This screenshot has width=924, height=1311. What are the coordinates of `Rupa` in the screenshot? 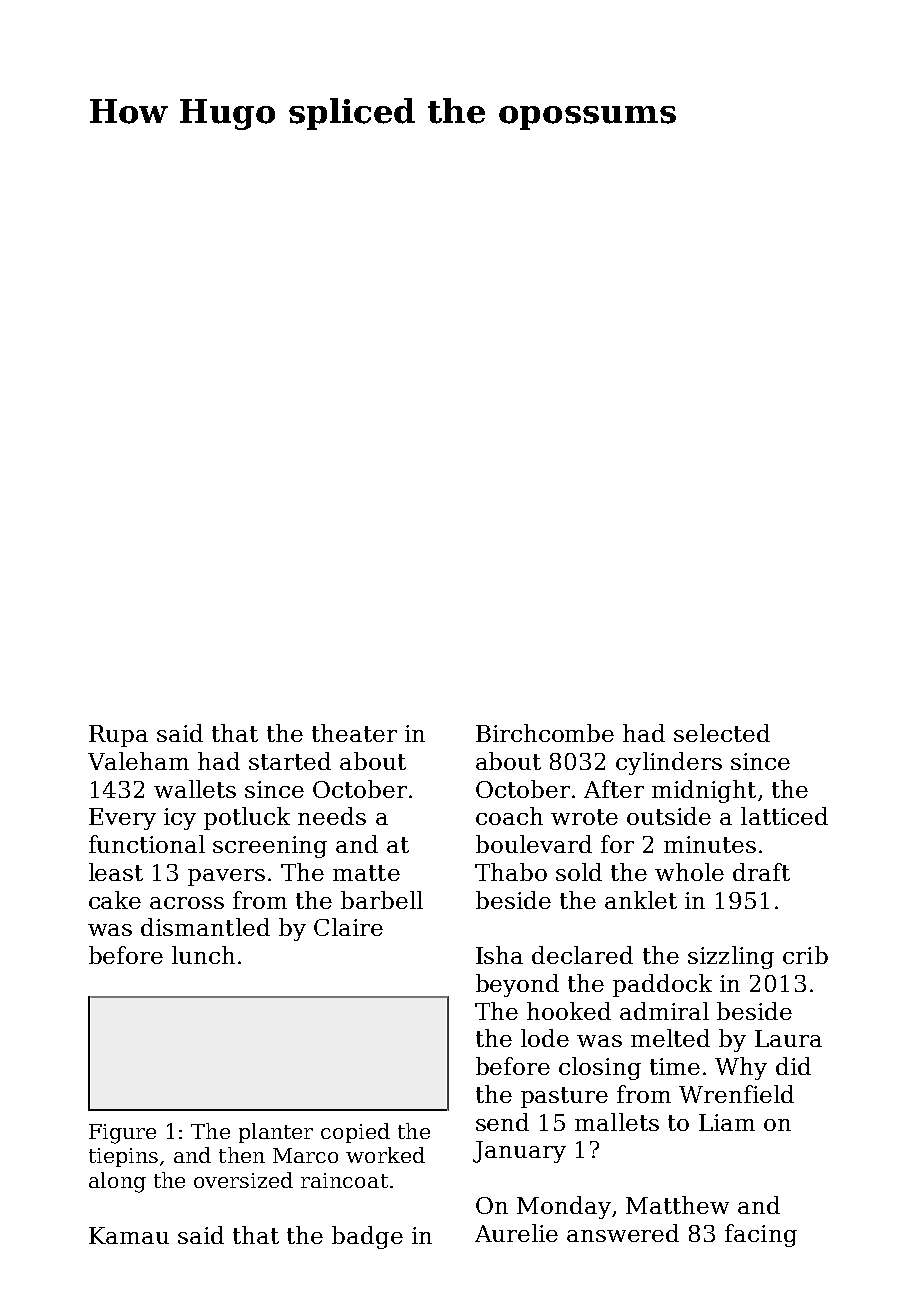 It's located at (118, 736).
